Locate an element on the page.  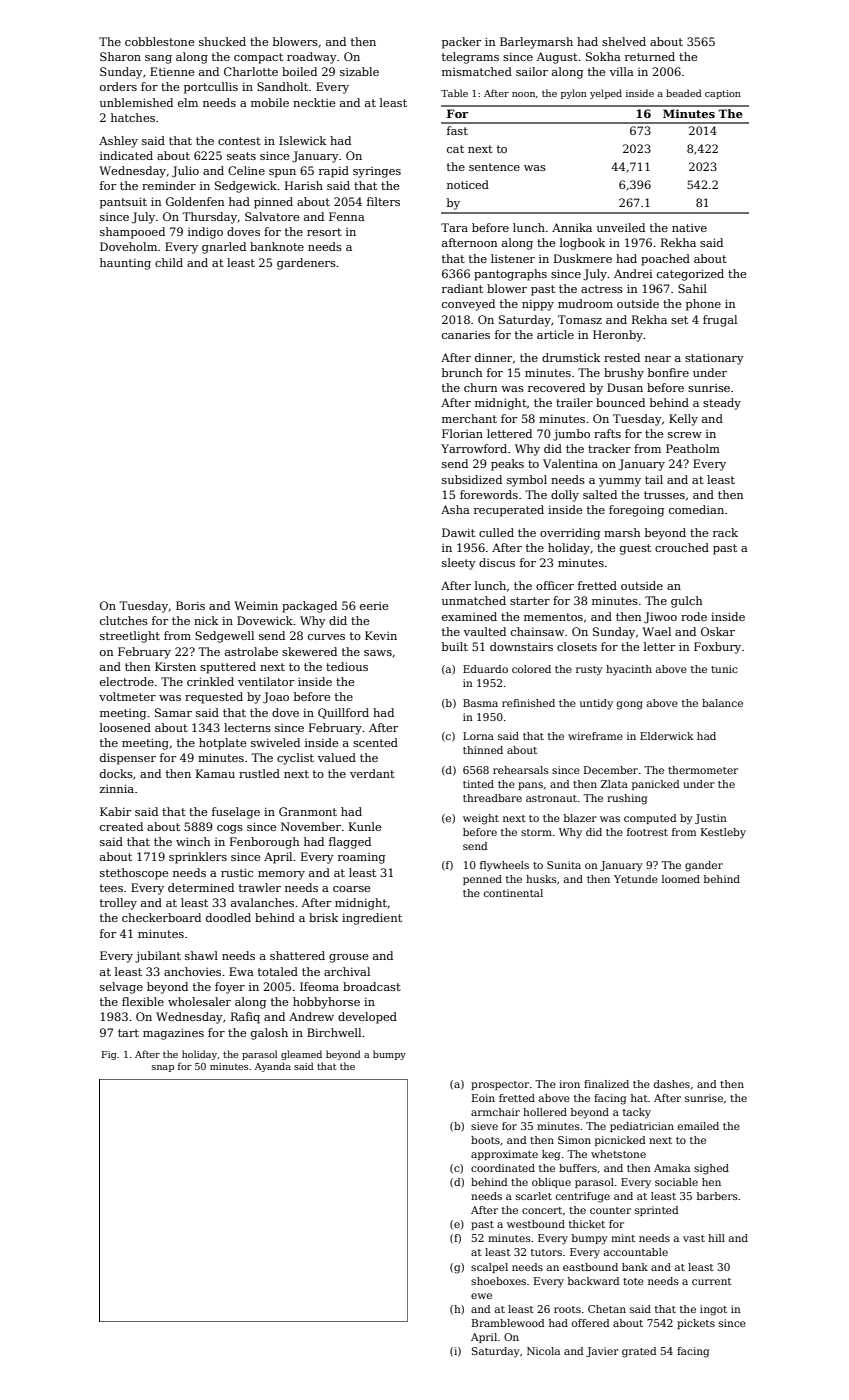
caption is located at coordinates (723, 94).
